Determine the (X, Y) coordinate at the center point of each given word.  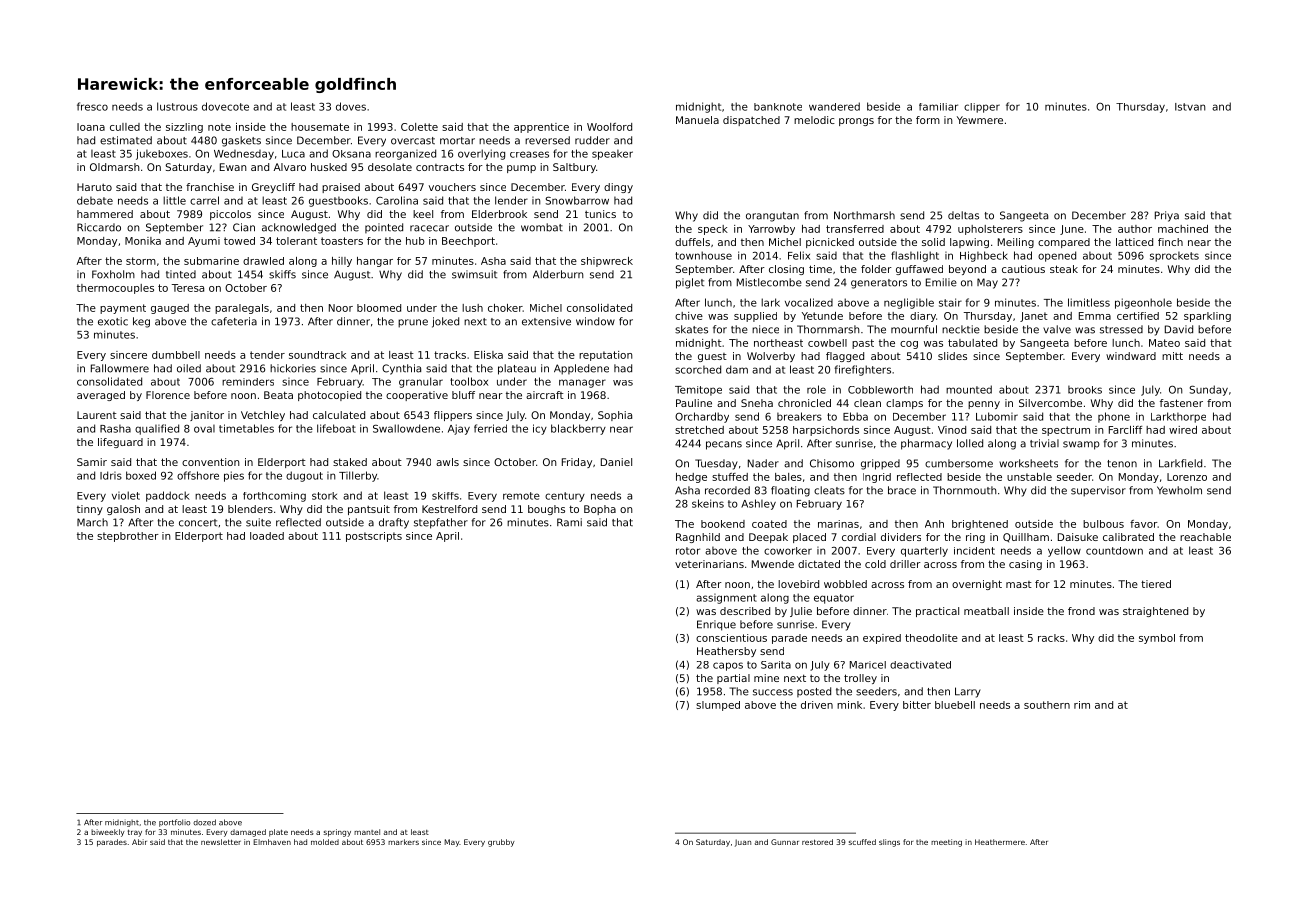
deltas (963, 215)
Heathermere (1000, 842)
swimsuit (474, 274)
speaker (612, 154)
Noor (341, 308)
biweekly (108, 833)
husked (329, 167)
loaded (267, 536)
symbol (1157, 639)
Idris (111, 475)
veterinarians (709, 564)
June (1072, 230)
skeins (708, 503)
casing (1025, 565)
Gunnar (785, 842)
